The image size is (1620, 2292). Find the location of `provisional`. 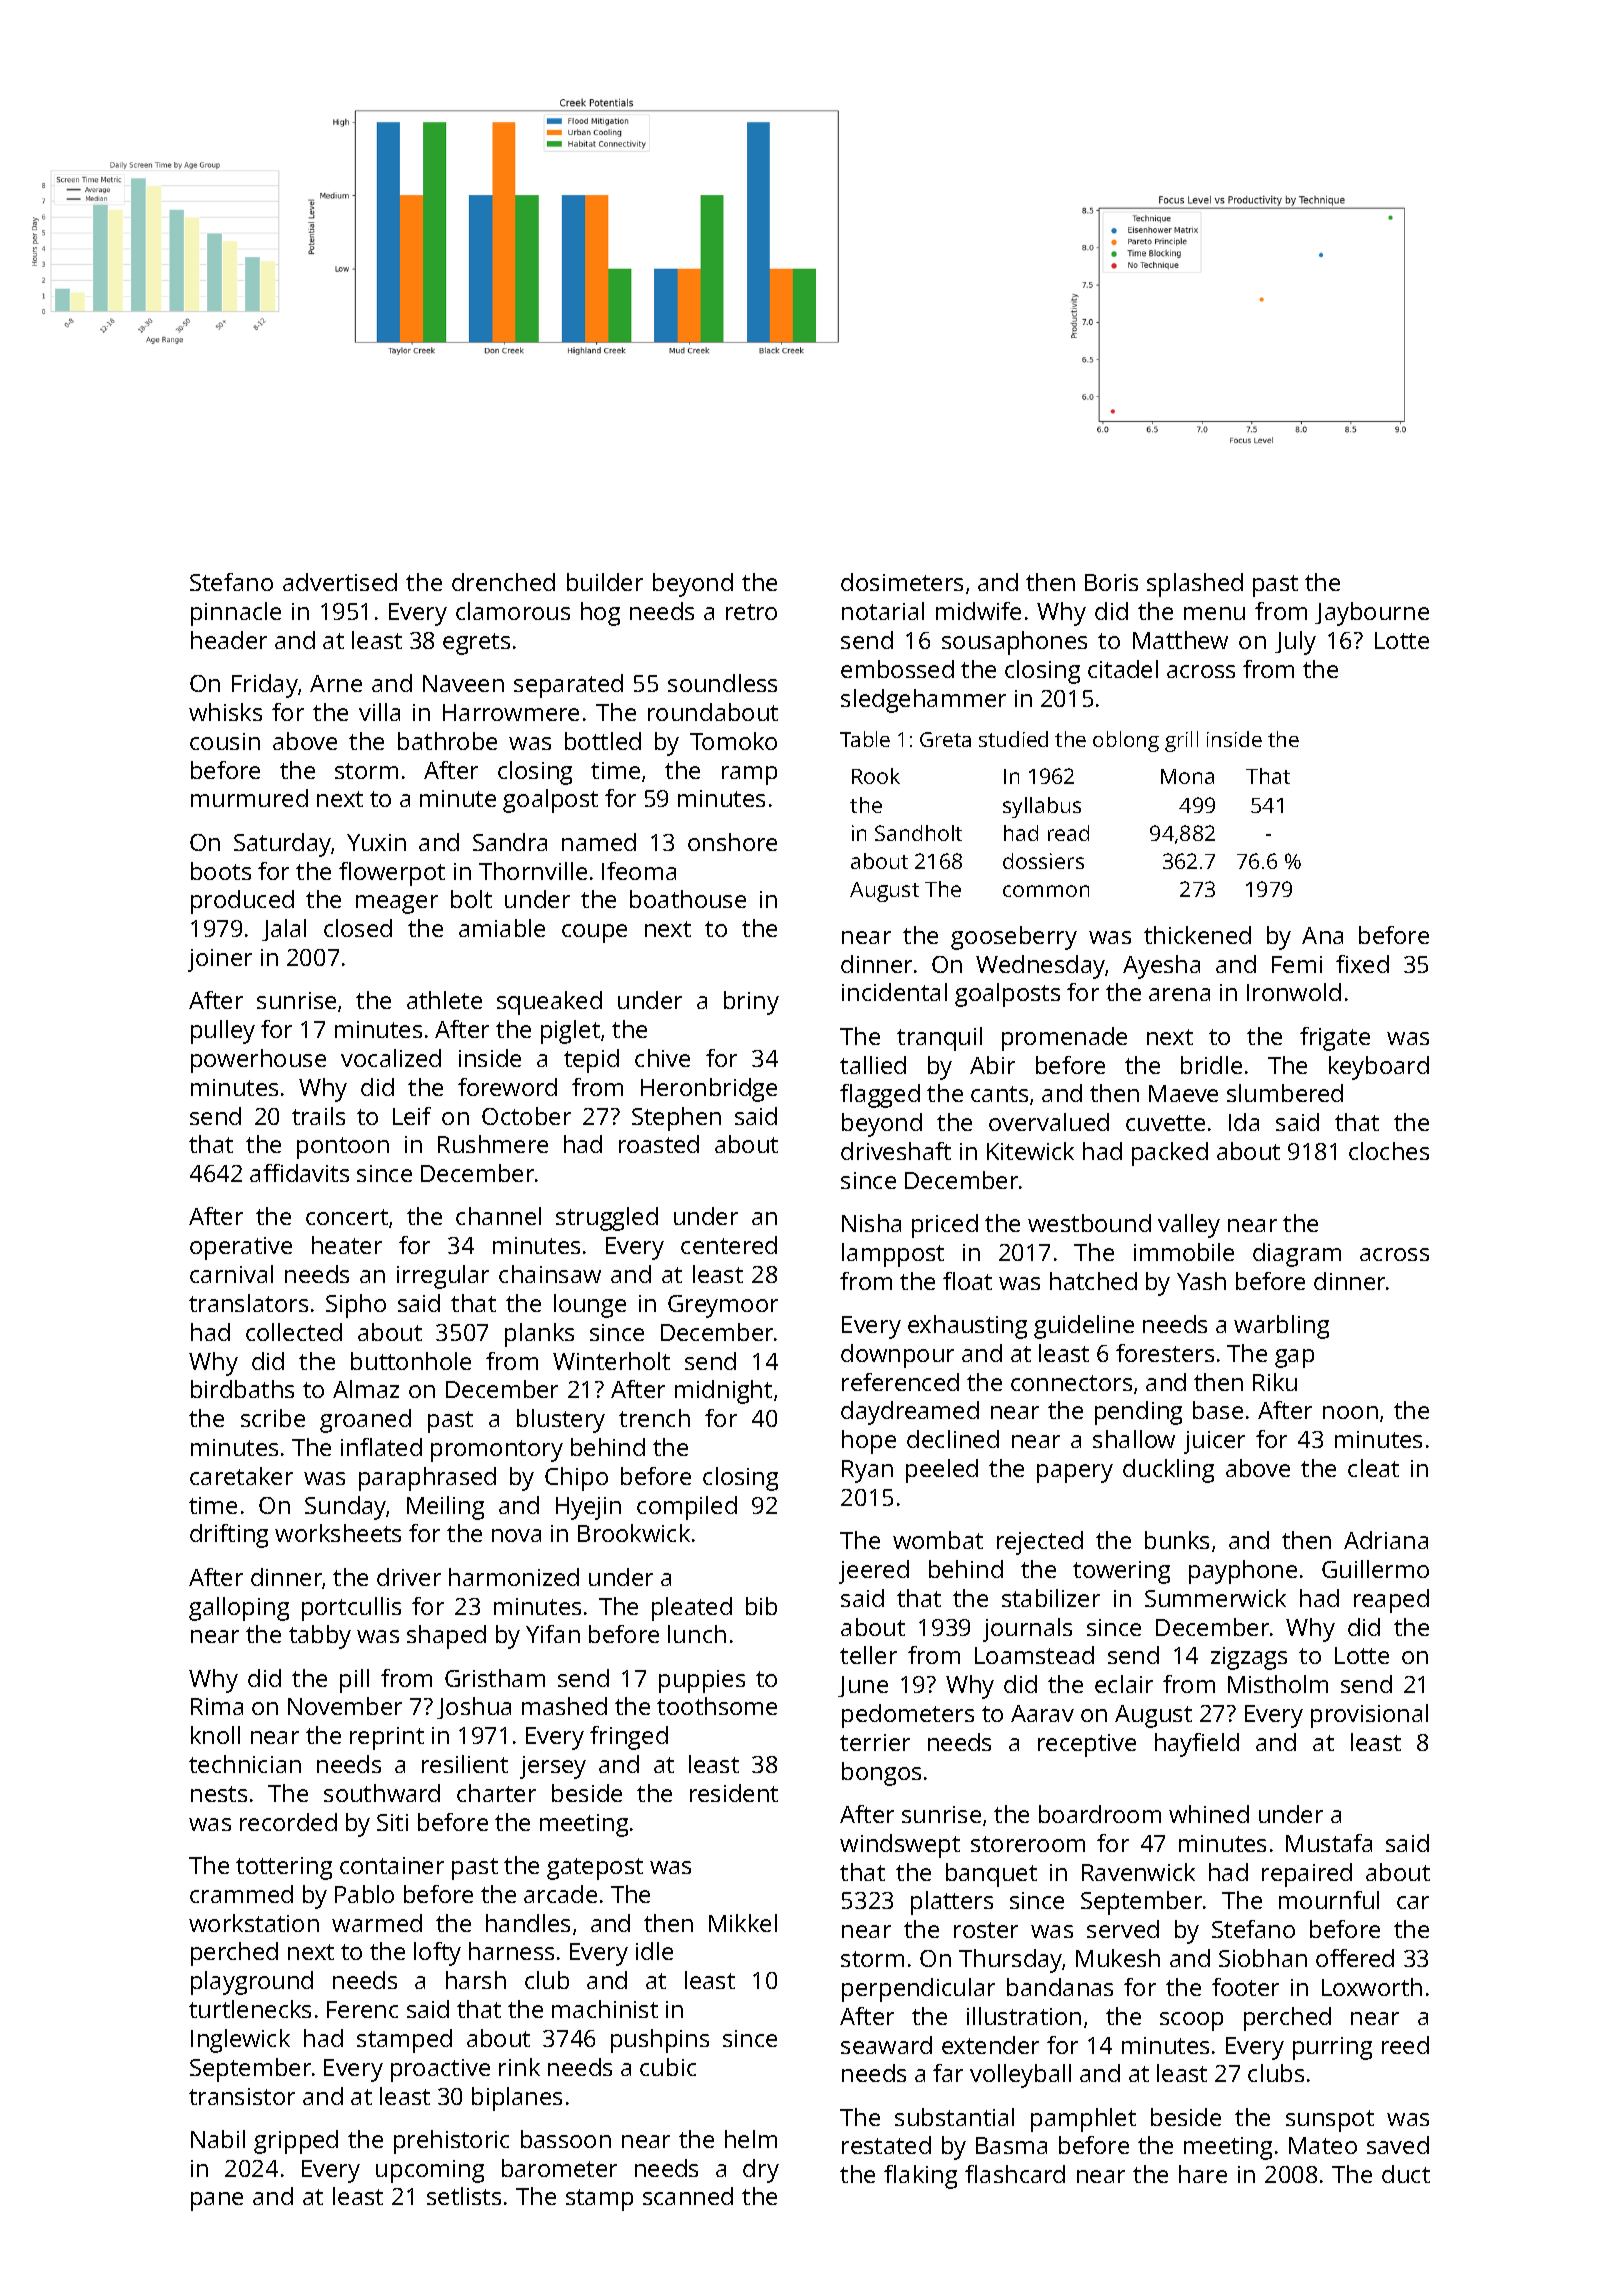

provisional is located at coordinates (1369, 1716).
